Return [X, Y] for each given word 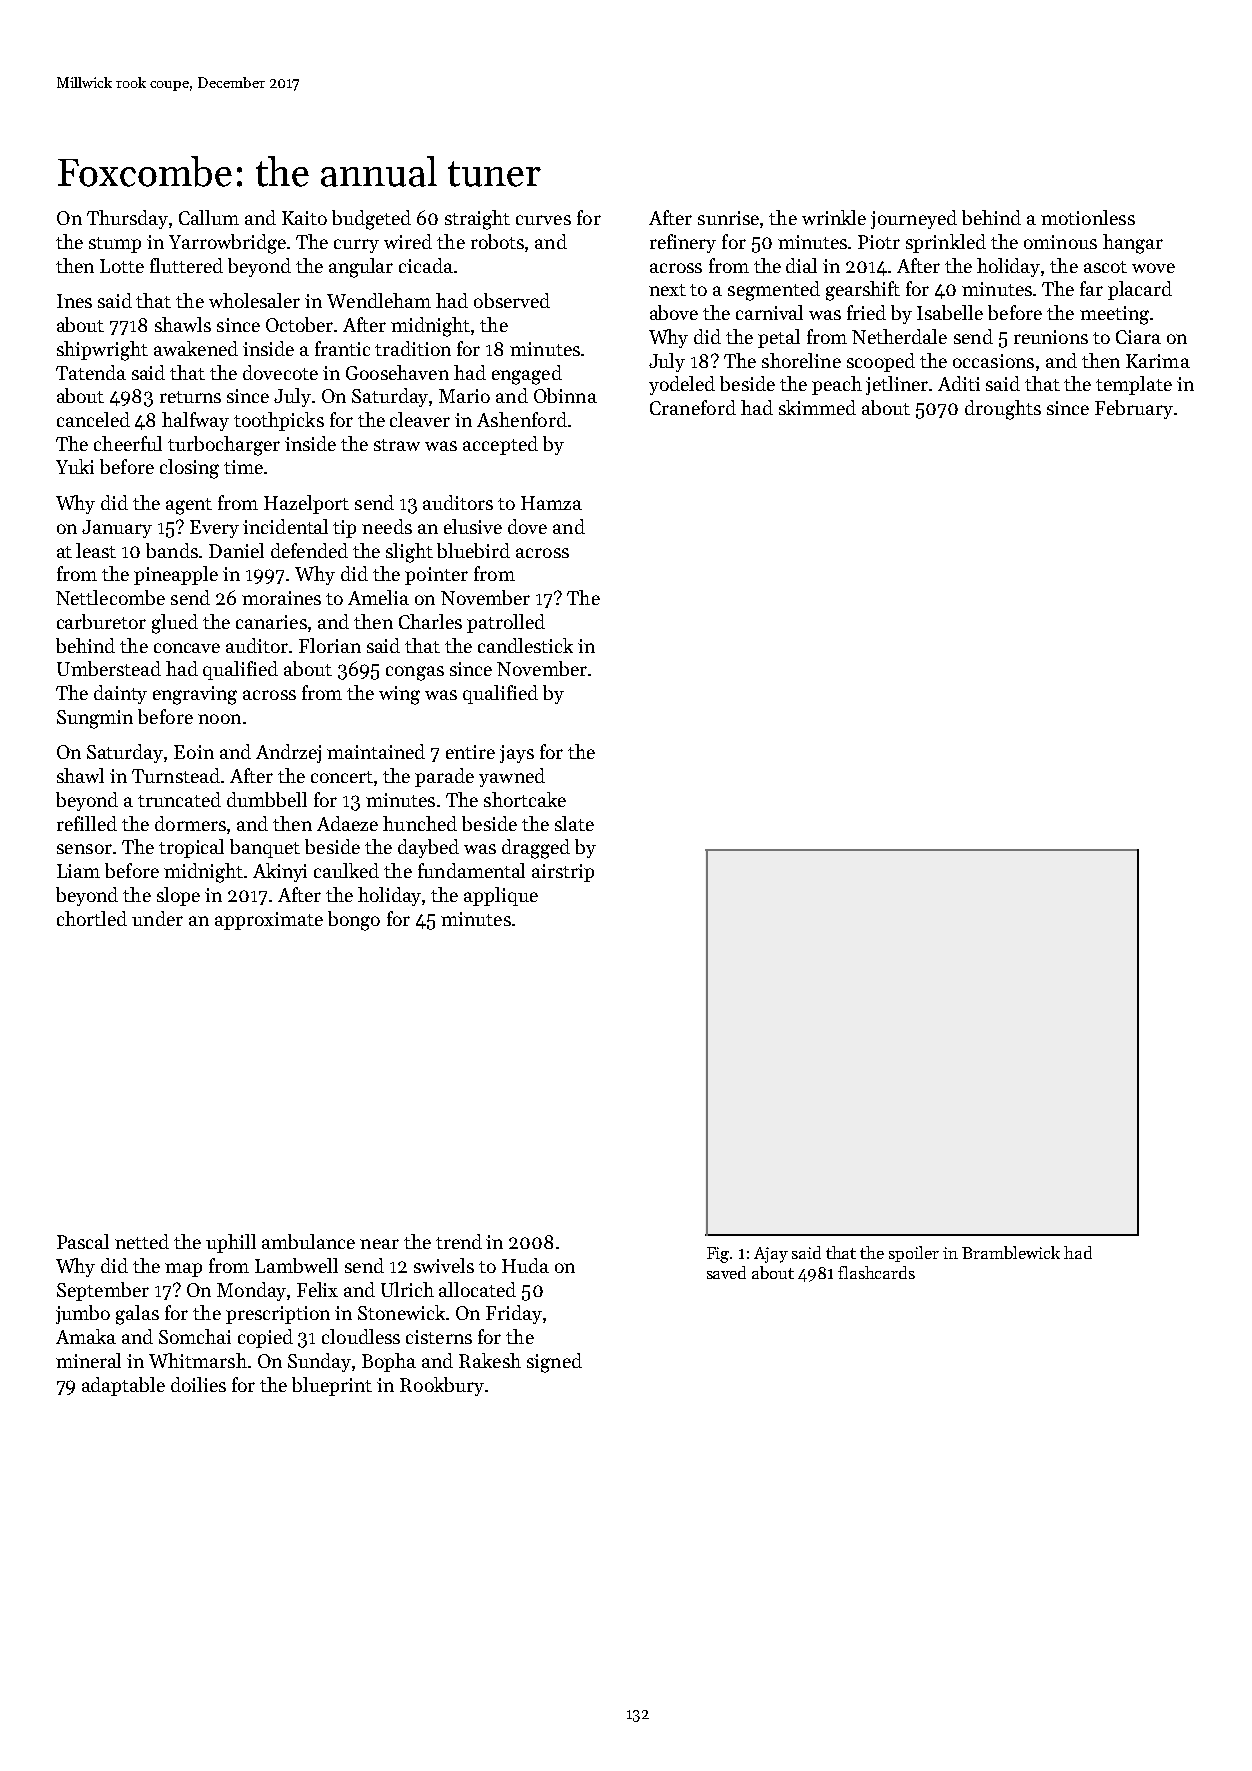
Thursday [127, 219]
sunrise [728, 218]
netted [142, 1241]
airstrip [563, 873]
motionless [1088, 217]
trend [459, 1241]
